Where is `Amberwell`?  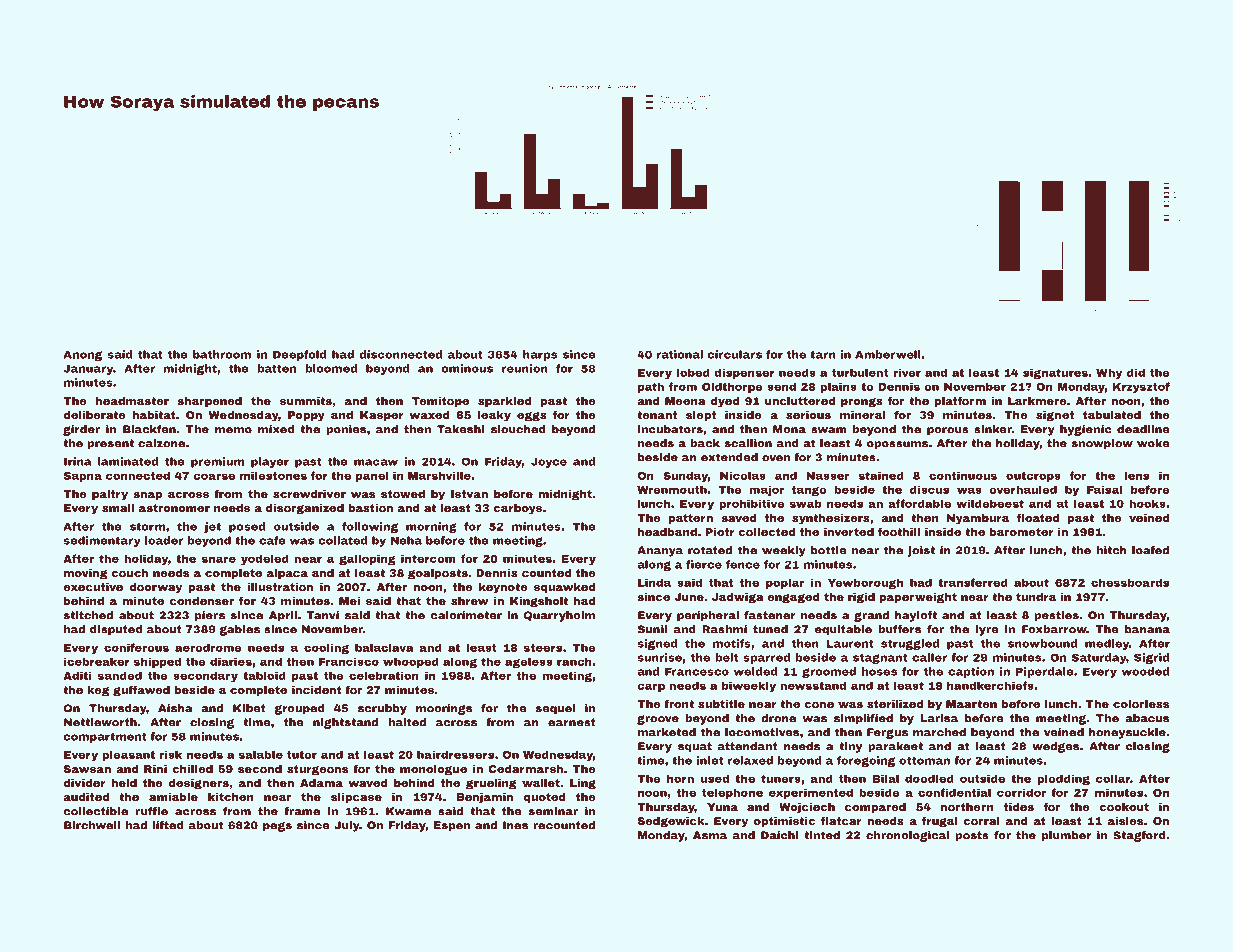
Amberwell is located at coordinates (888, 354).
